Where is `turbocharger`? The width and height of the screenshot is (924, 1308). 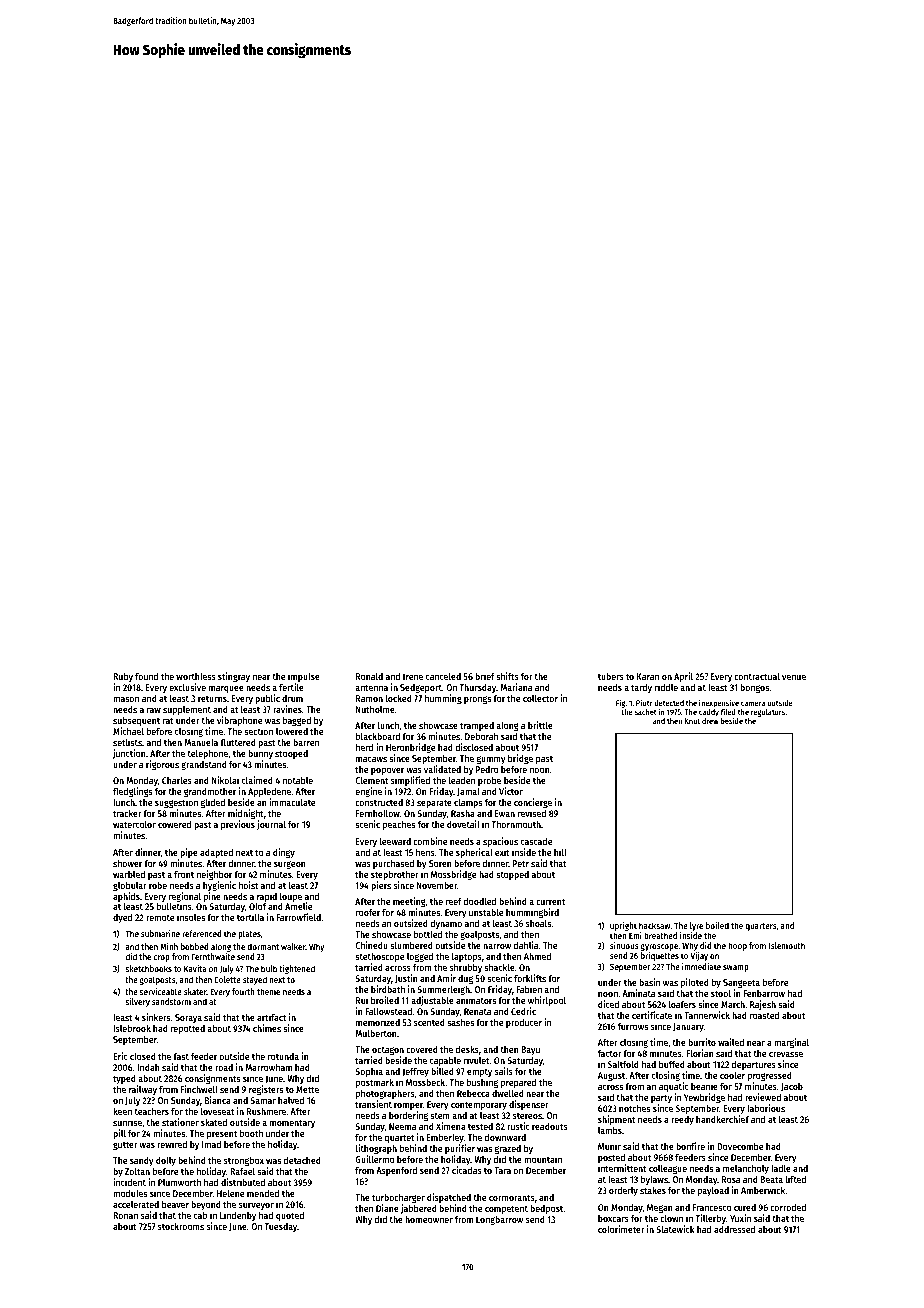
turbocharger is located at coordinates (398, 1198).
